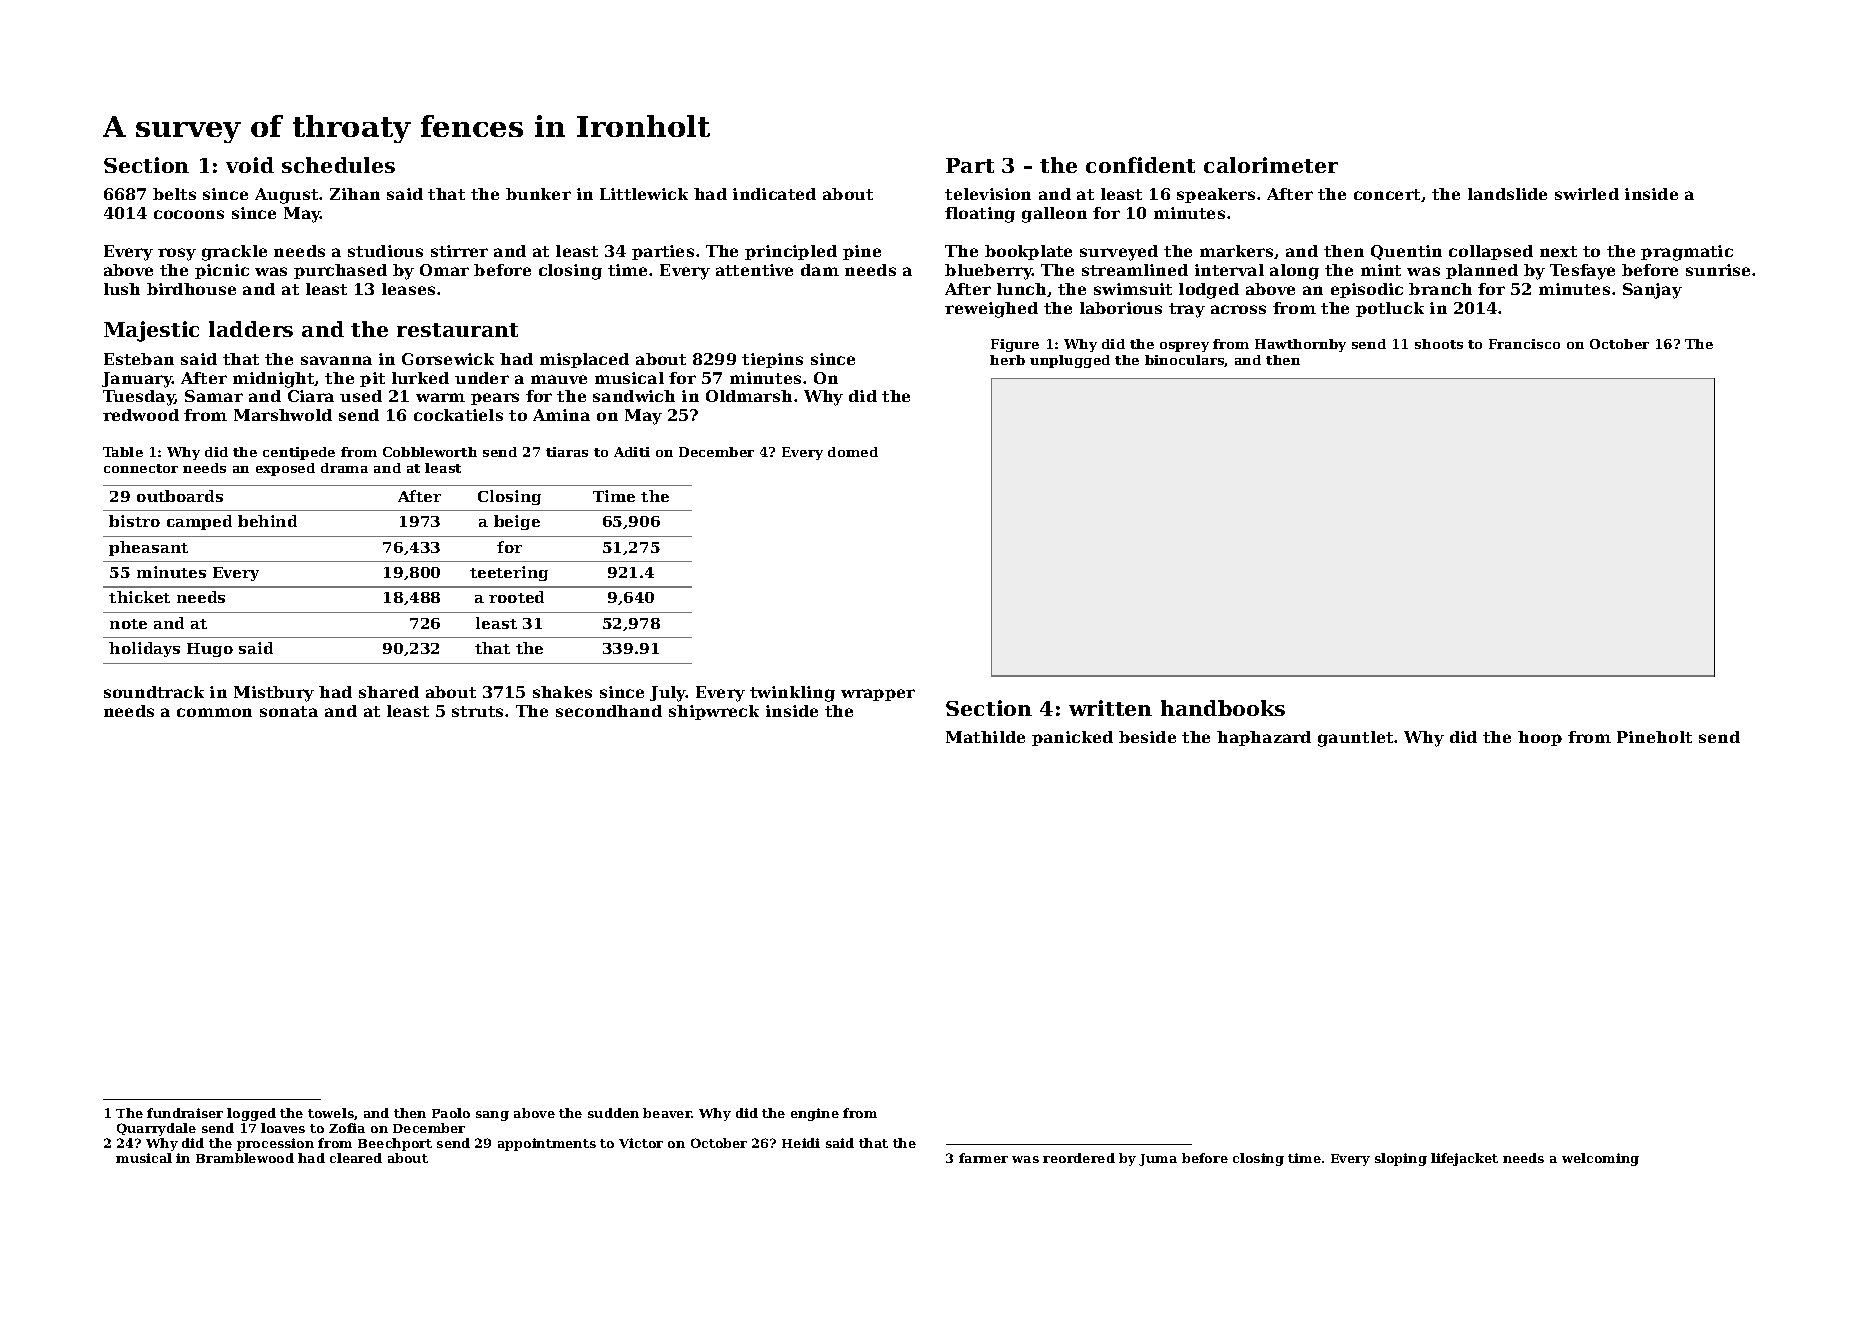 This document has width=1863, height=1317. What do you see at coordinates (395, 1144) in the document?
I see `Beechport` at bounding box center [395, 1144].
